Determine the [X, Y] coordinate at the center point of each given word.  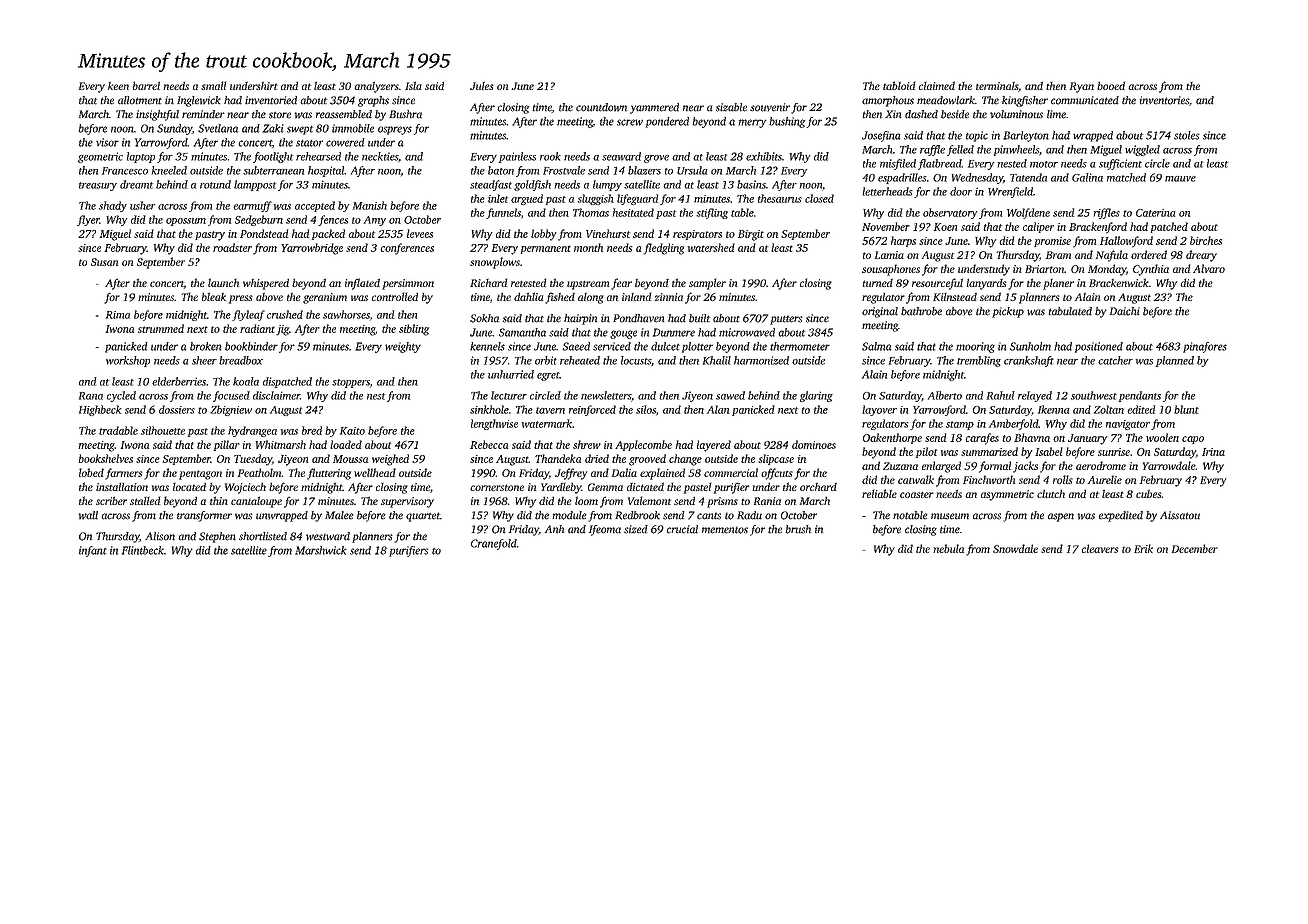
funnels [503, 213]
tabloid [899, 85]
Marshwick [321, 550]
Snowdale [1015, 548]
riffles [1106, 213]
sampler [707, 284]
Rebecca [489, 444]
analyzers [376, 87]
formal [995, 467]
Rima [118, 315]
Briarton [1044, 269]
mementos [725, 530]
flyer [88, 220]
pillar [227, 445]
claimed [937, 85]
